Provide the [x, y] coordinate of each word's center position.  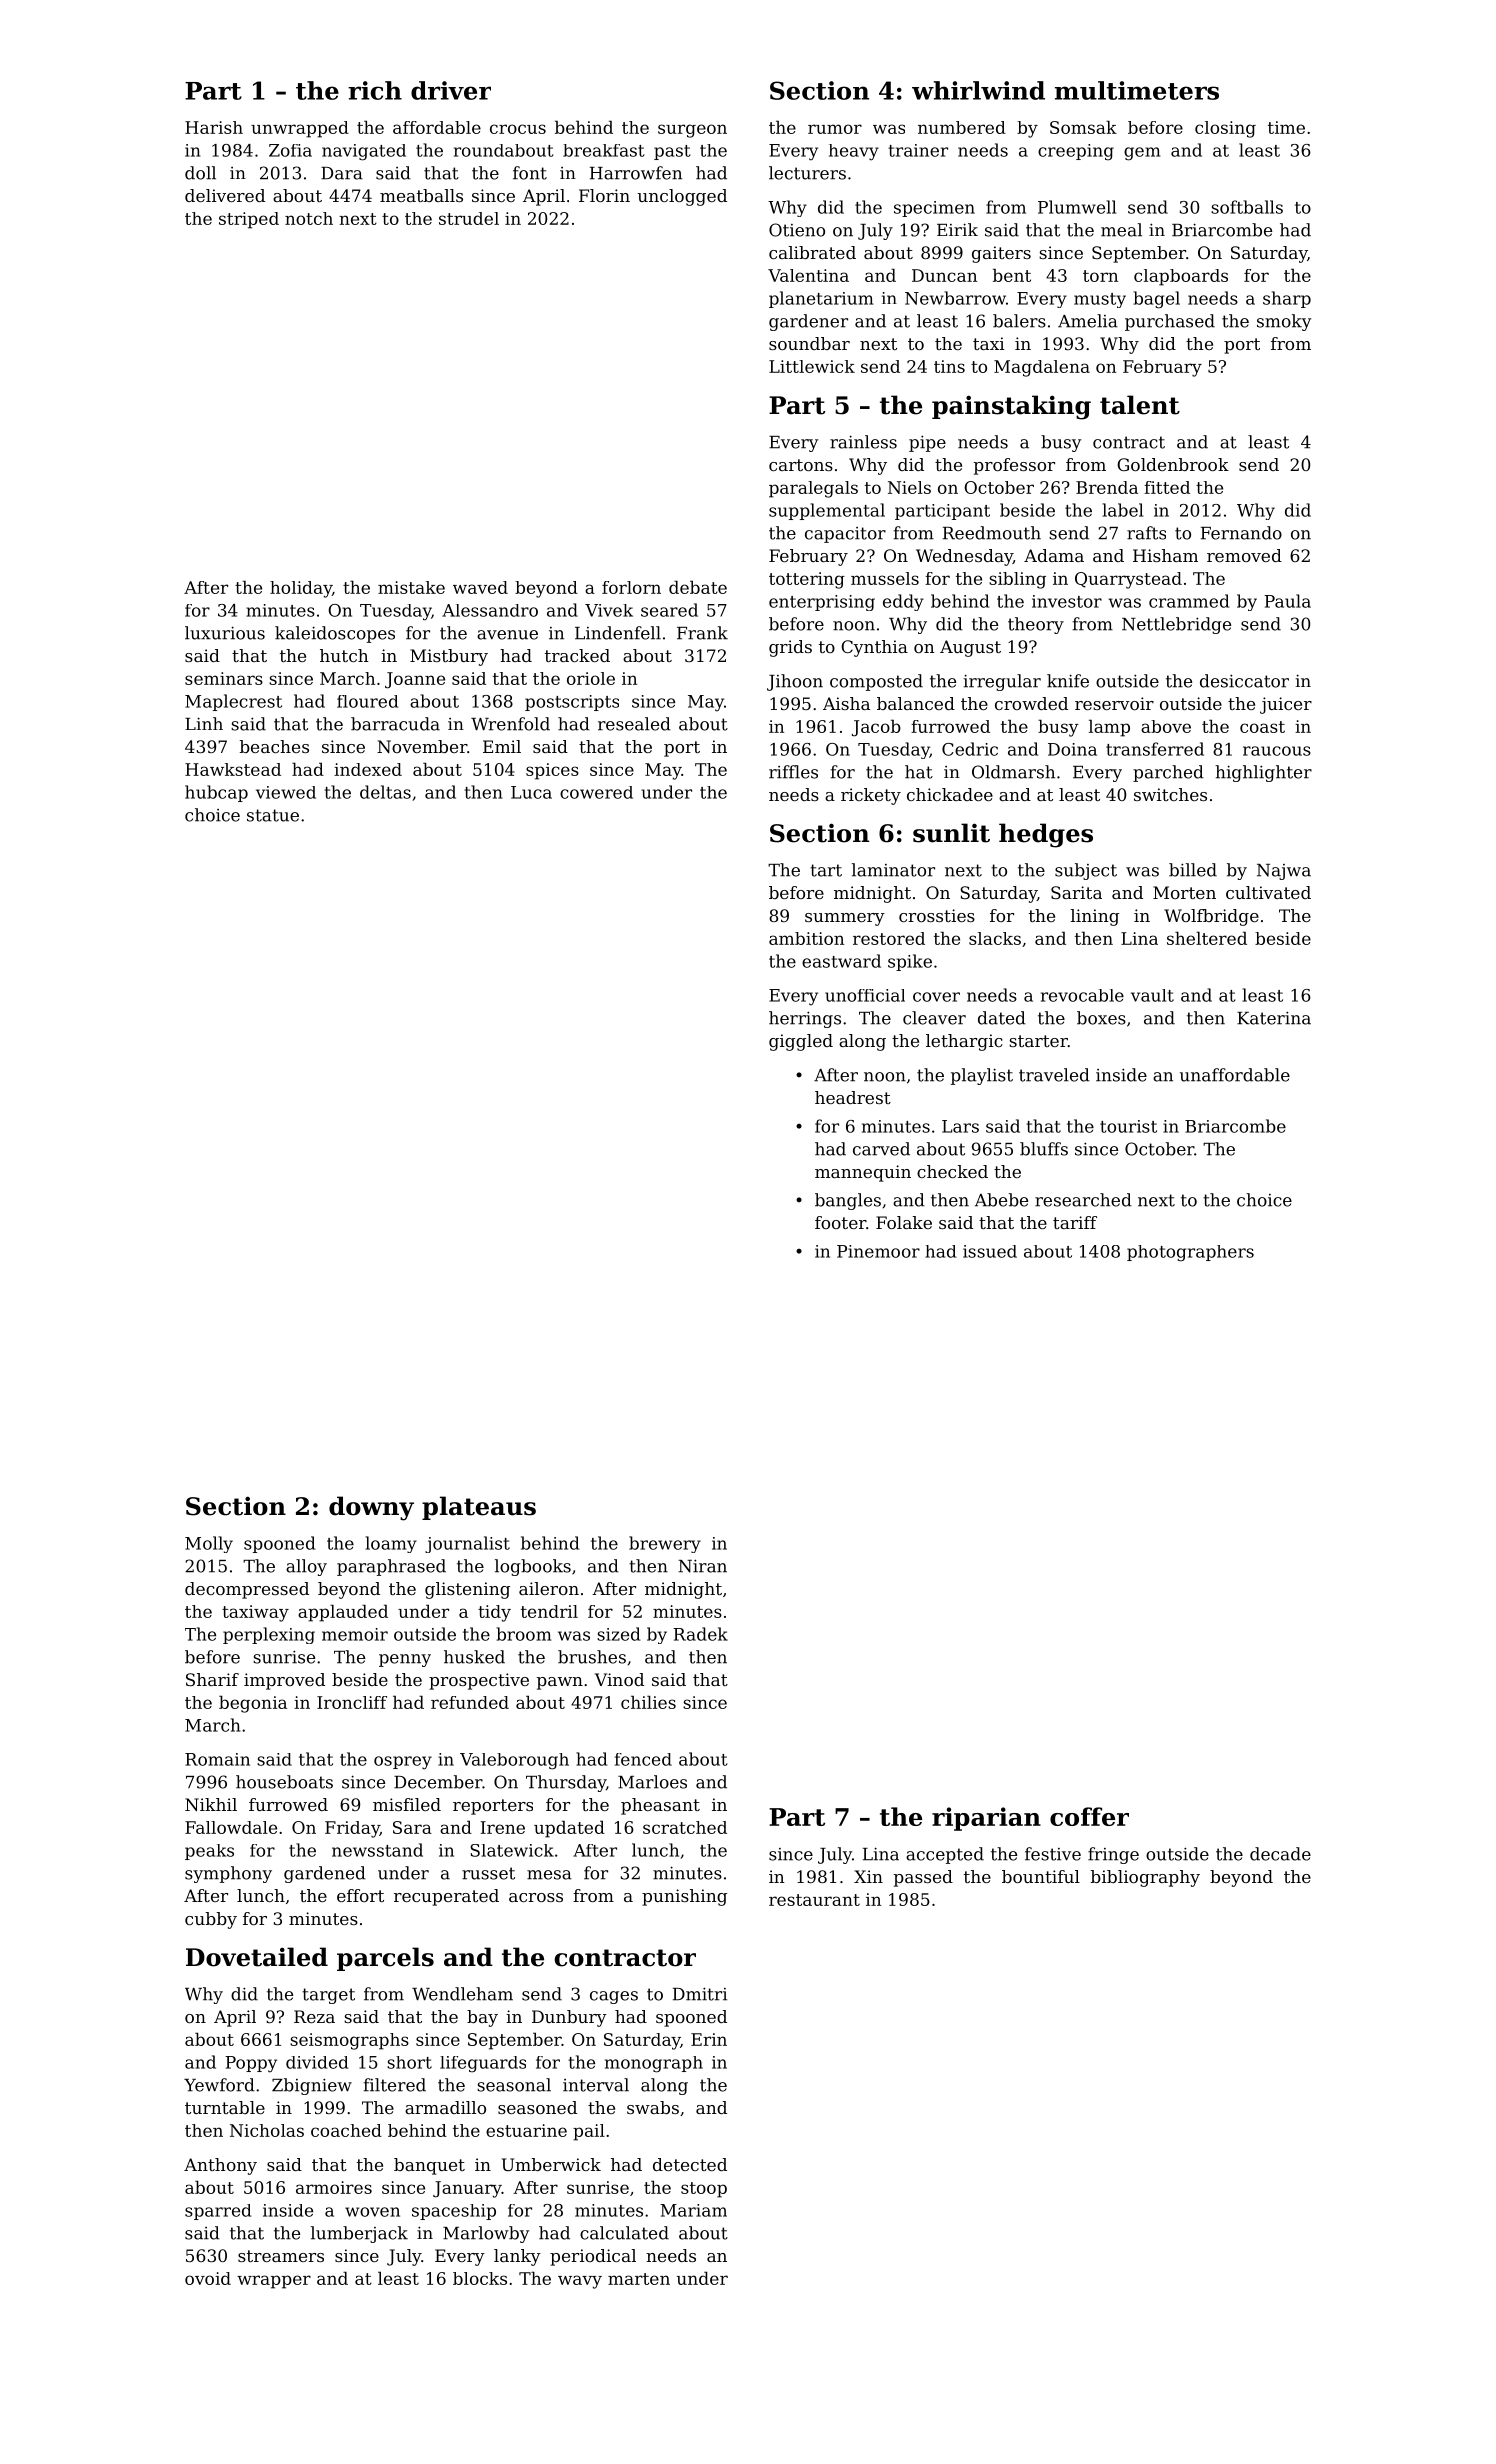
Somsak [1083, 127]
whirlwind [978, 90]
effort [360, 1895]
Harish [214, 127]
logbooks [533, 1567]
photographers [1190, 1253]
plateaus [479, 1508]
